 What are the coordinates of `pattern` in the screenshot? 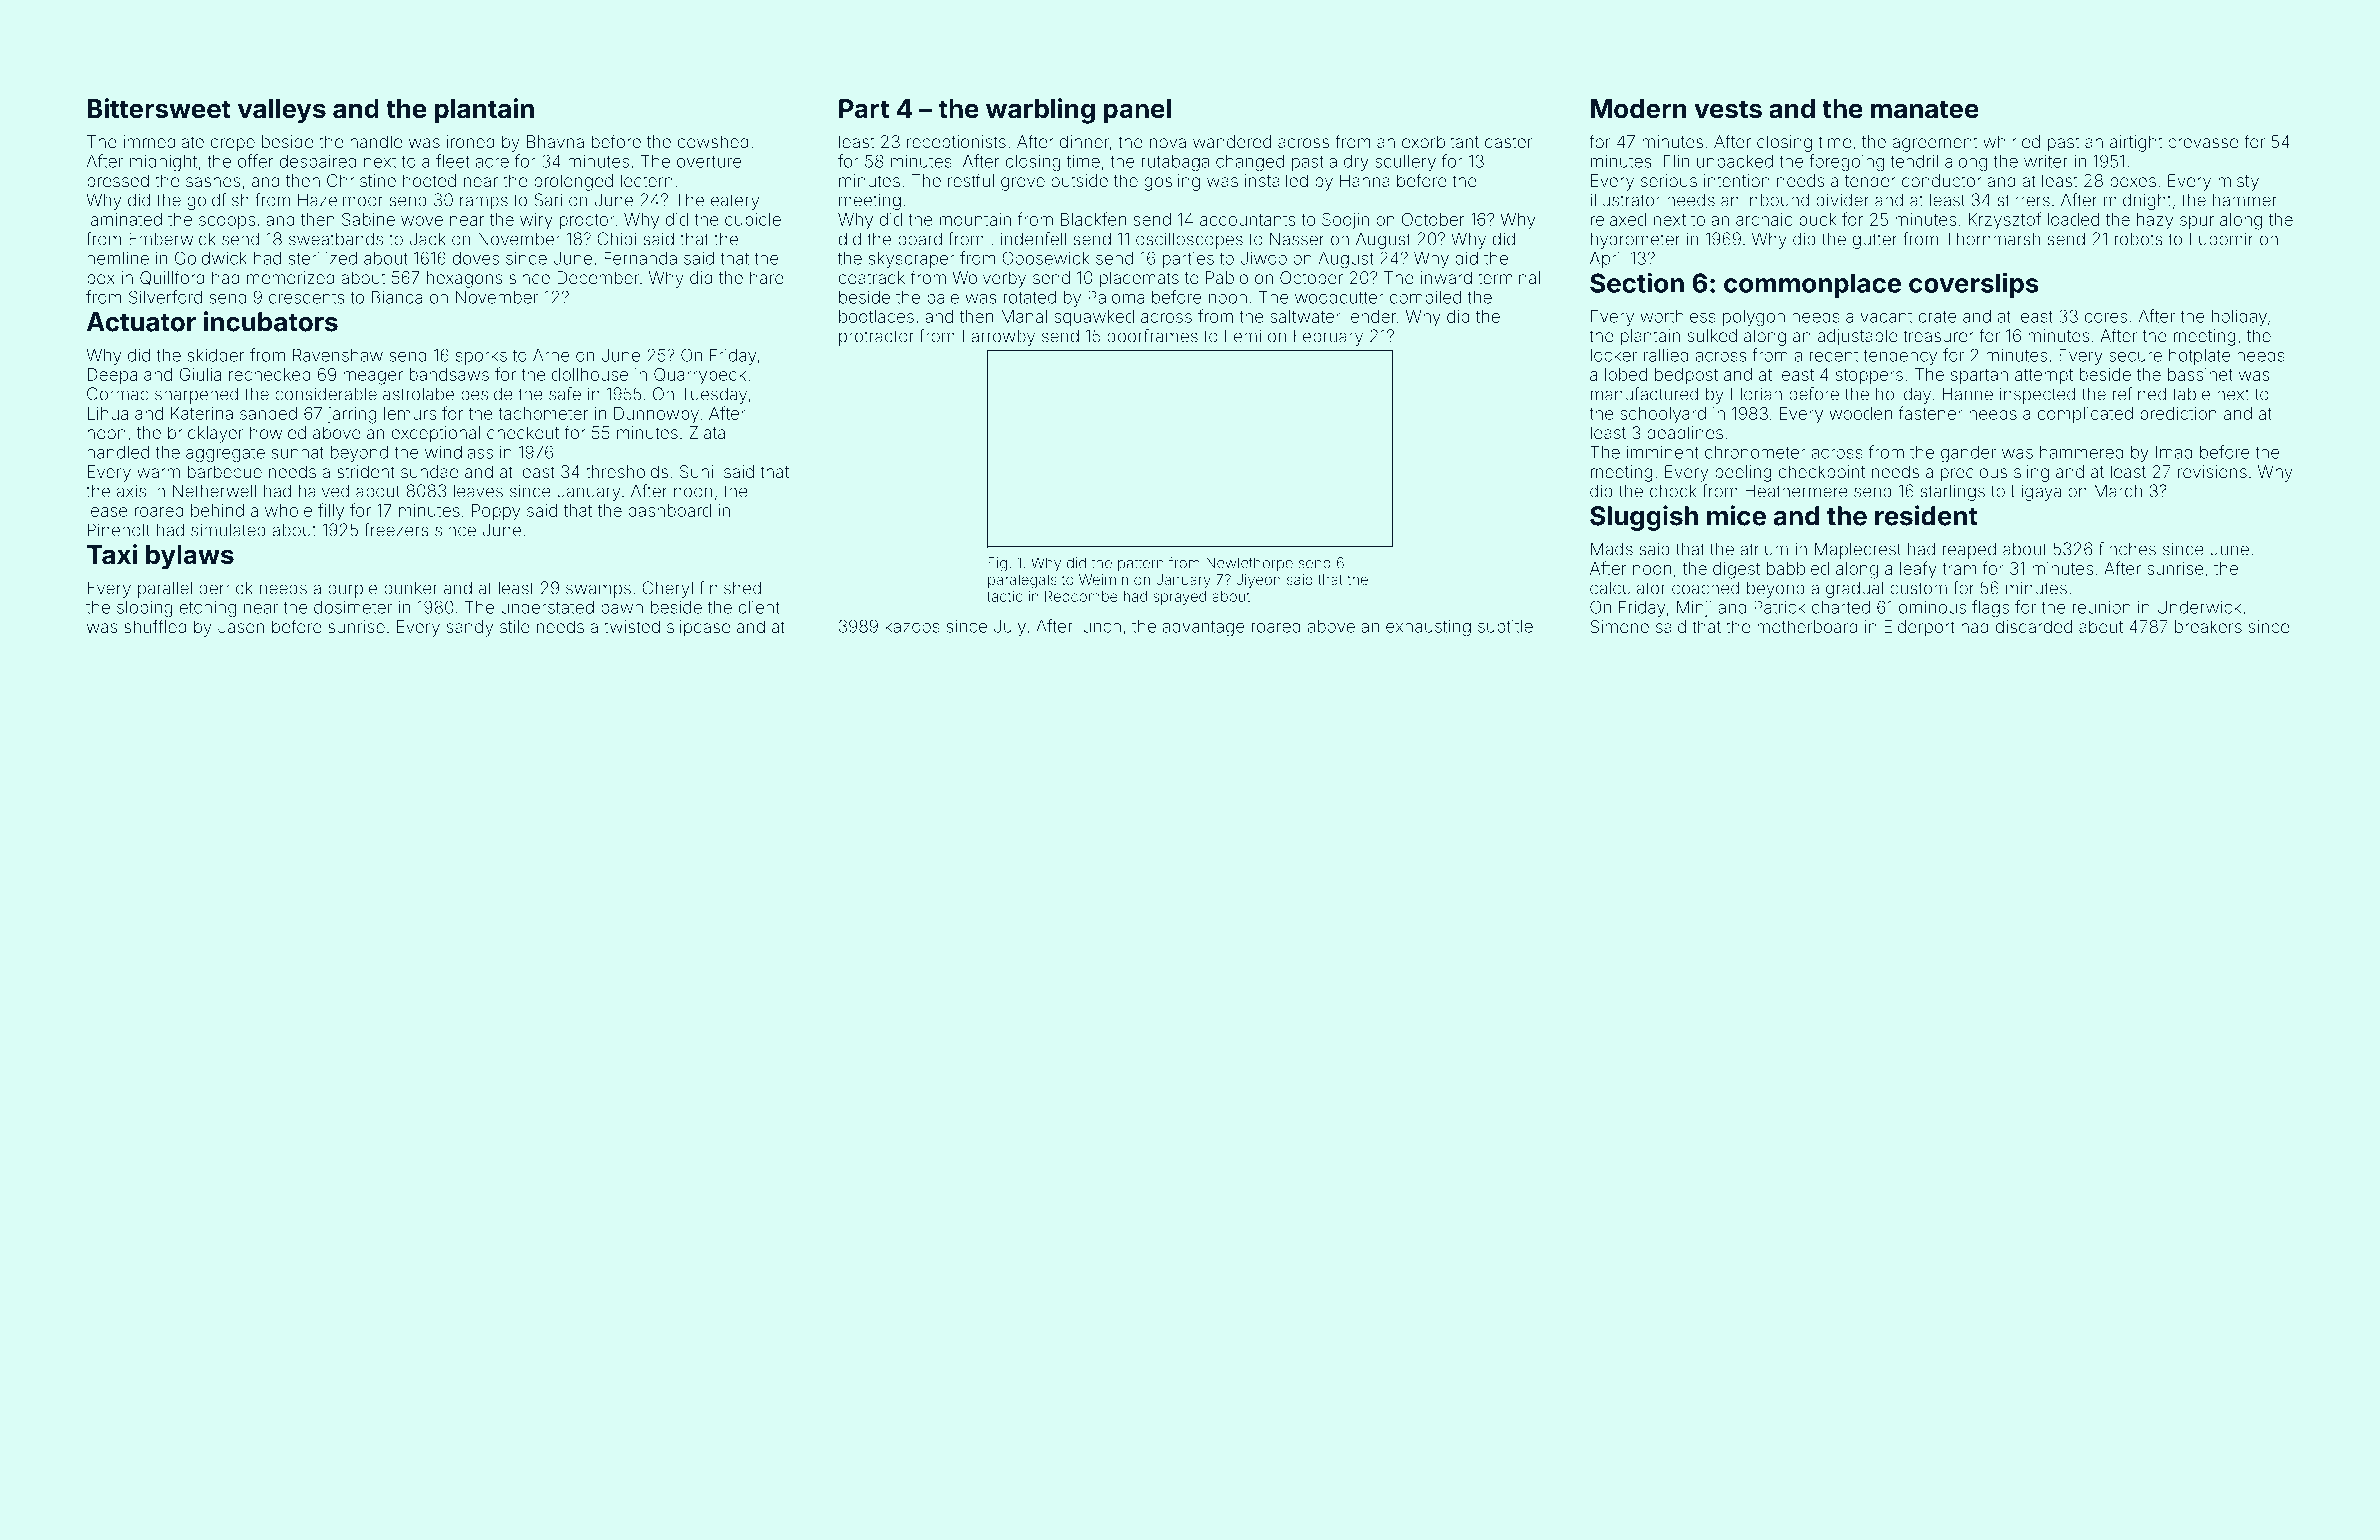 It's located at (1141, 564).
